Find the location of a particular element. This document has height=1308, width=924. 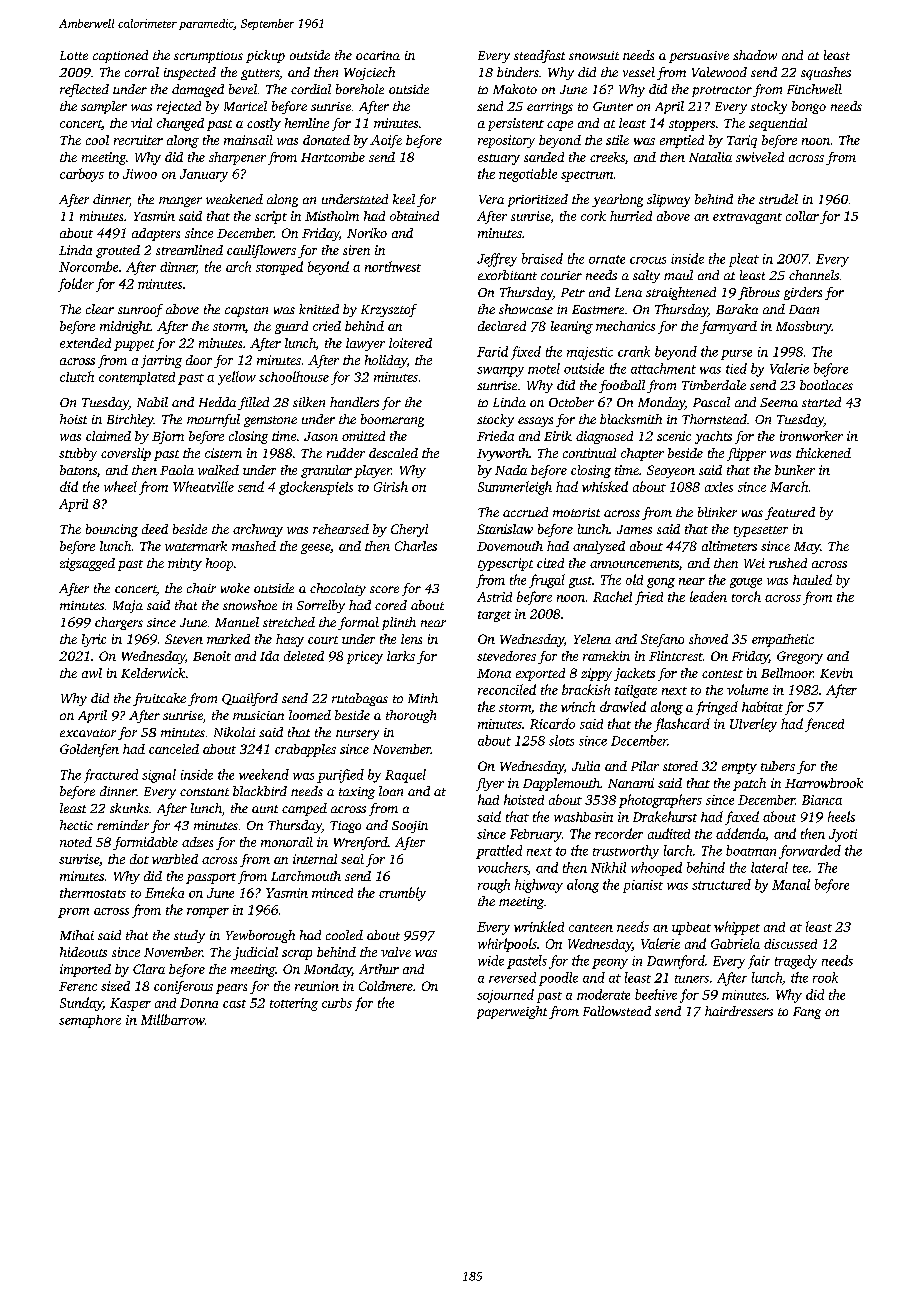

Jyoti is located at coordinates (843, 835).
